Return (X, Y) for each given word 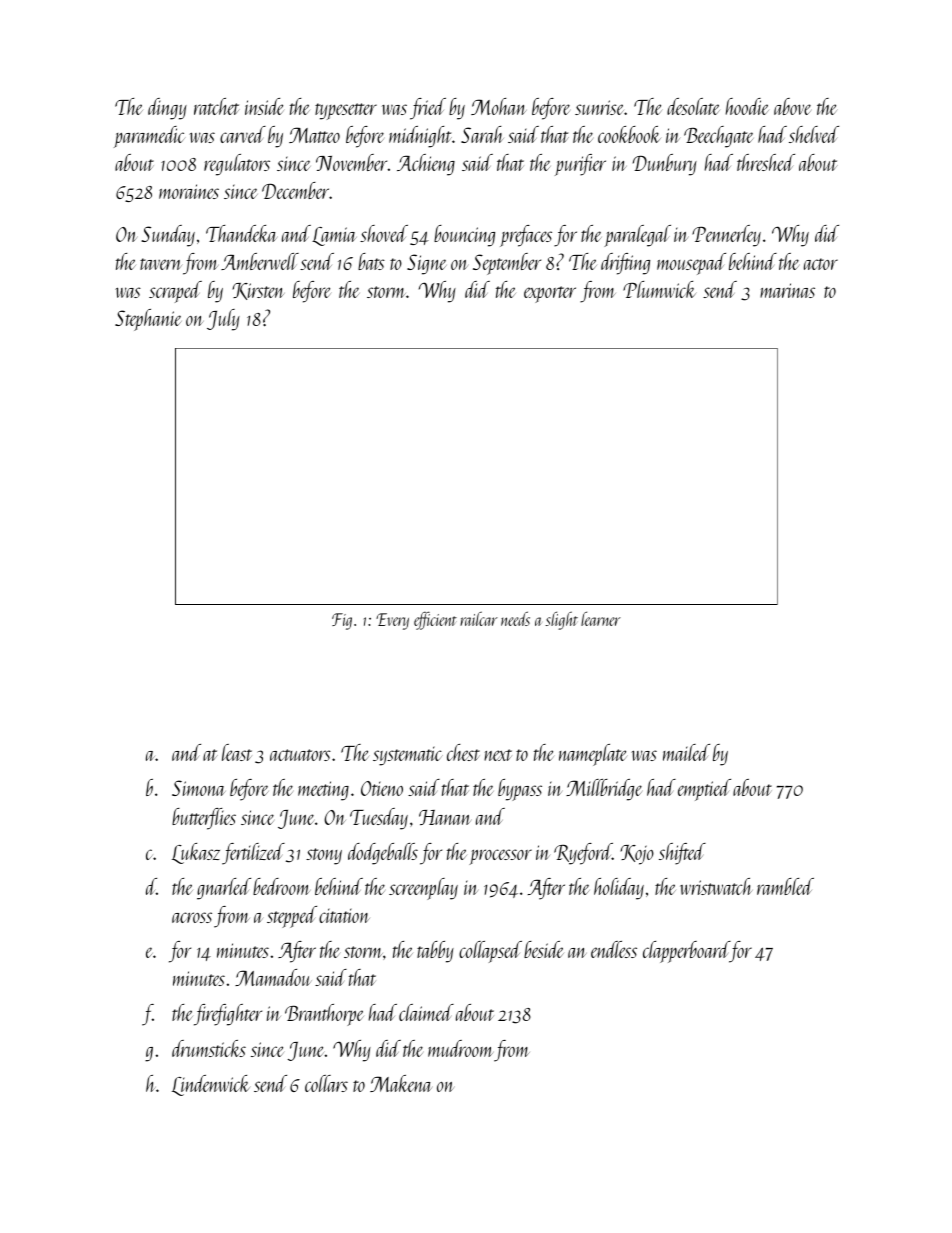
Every (392, 621)
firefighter (228, 1015)
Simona (199, 788)
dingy (167, 109)
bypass (520, 790)
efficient (435, 620)
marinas (787, 290)
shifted (682, 854)
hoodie (747, 106)
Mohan (499, 106)
